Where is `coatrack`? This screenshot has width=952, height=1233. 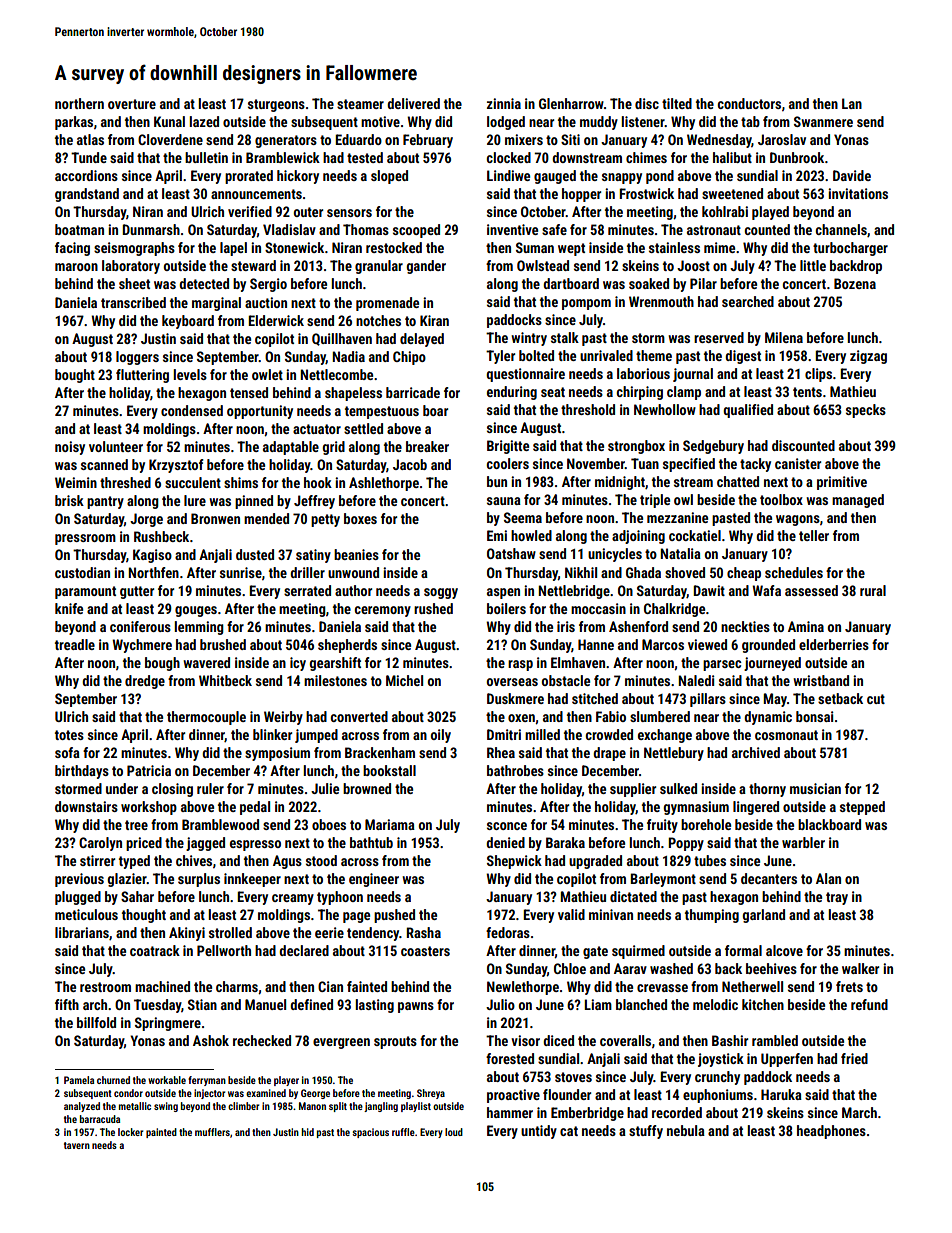 coatrack is located at coordinates (155, 950).
